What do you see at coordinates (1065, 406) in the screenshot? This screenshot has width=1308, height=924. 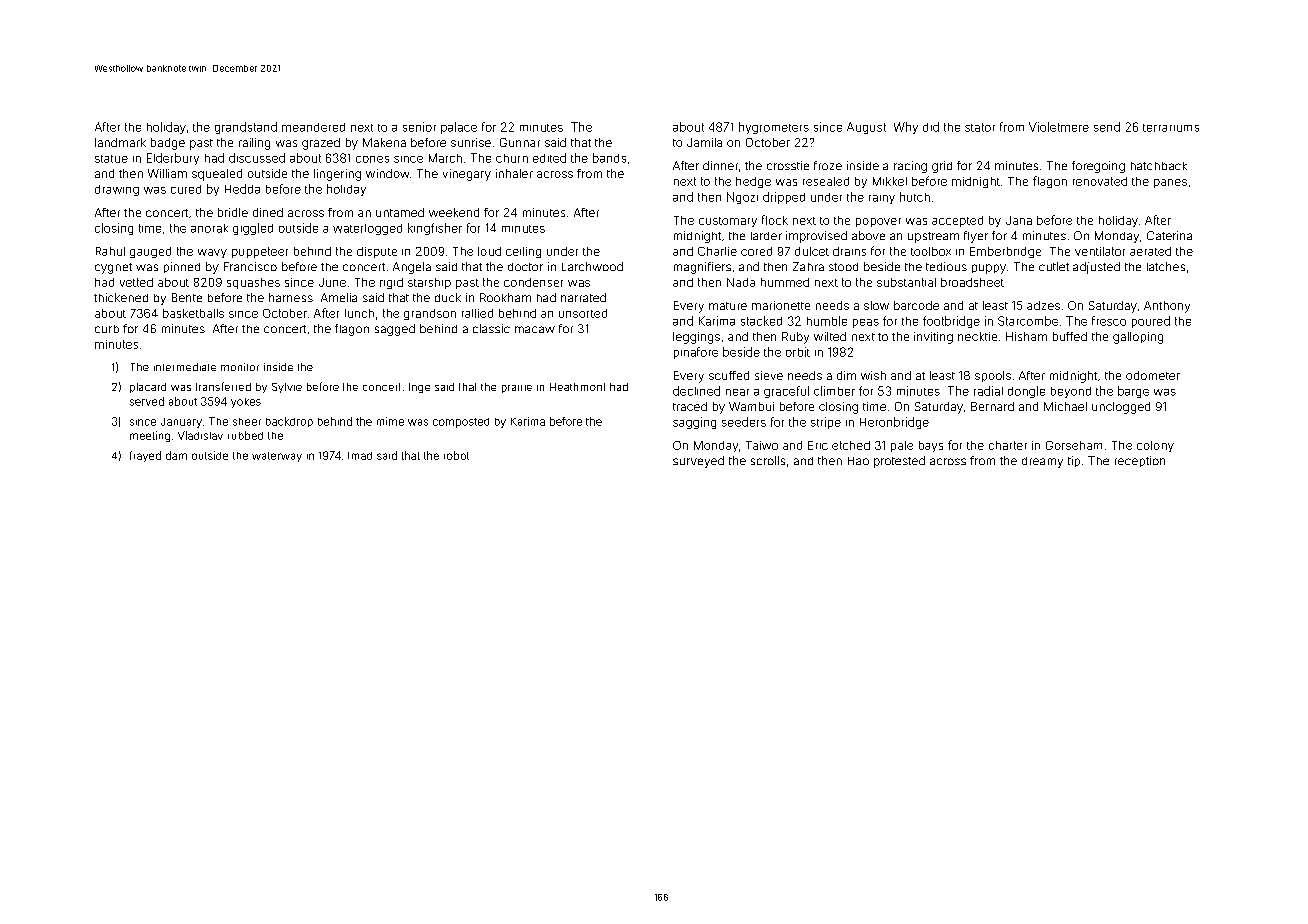 I see `Michael` at bounding box center [1065, 406].
